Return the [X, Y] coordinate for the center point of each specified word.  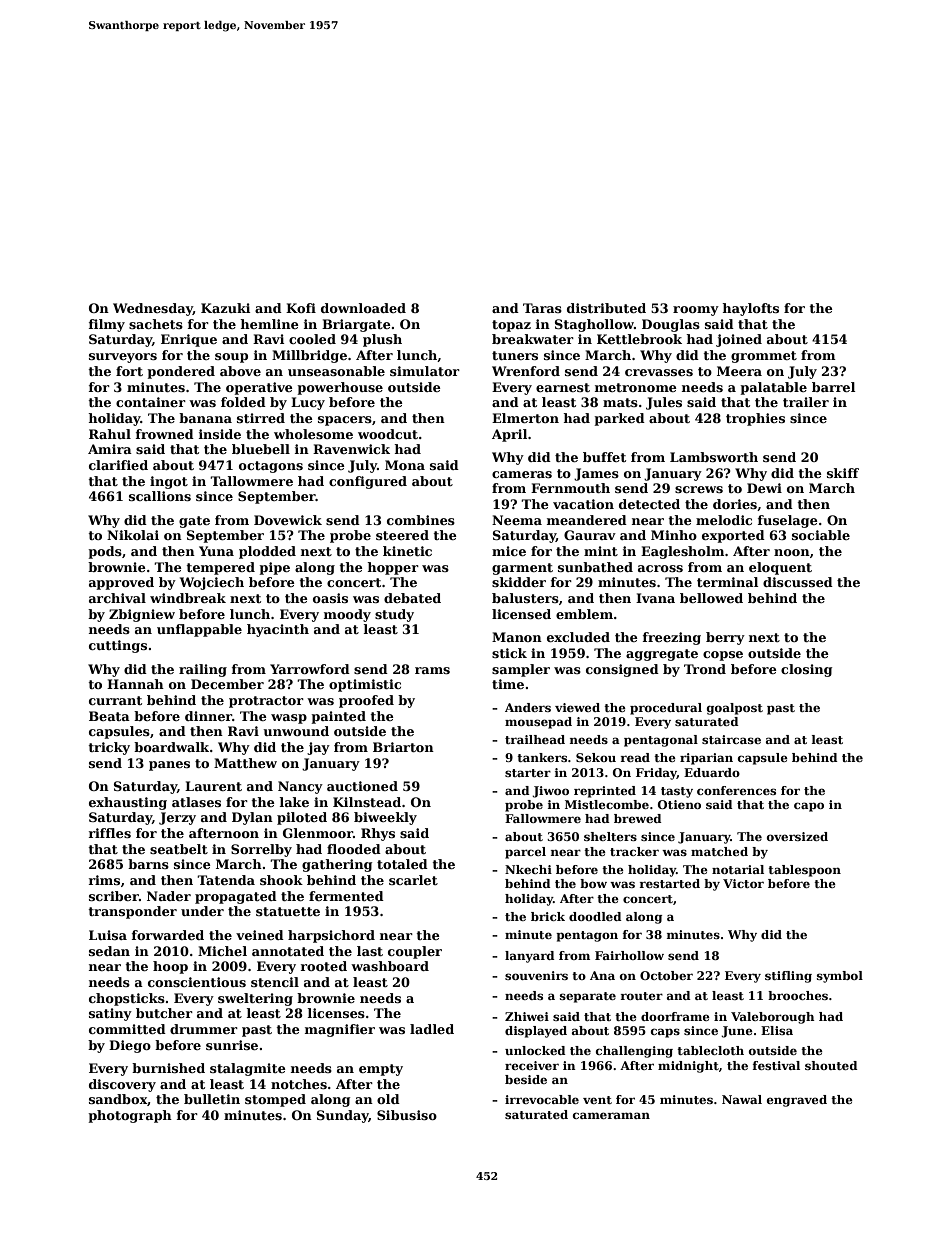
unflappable [199, 630]
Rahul [110, 434]
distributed [606, 308]
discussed [798, 582]
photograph [130, 1116]
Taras [542, 308]
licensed [521, 614]
